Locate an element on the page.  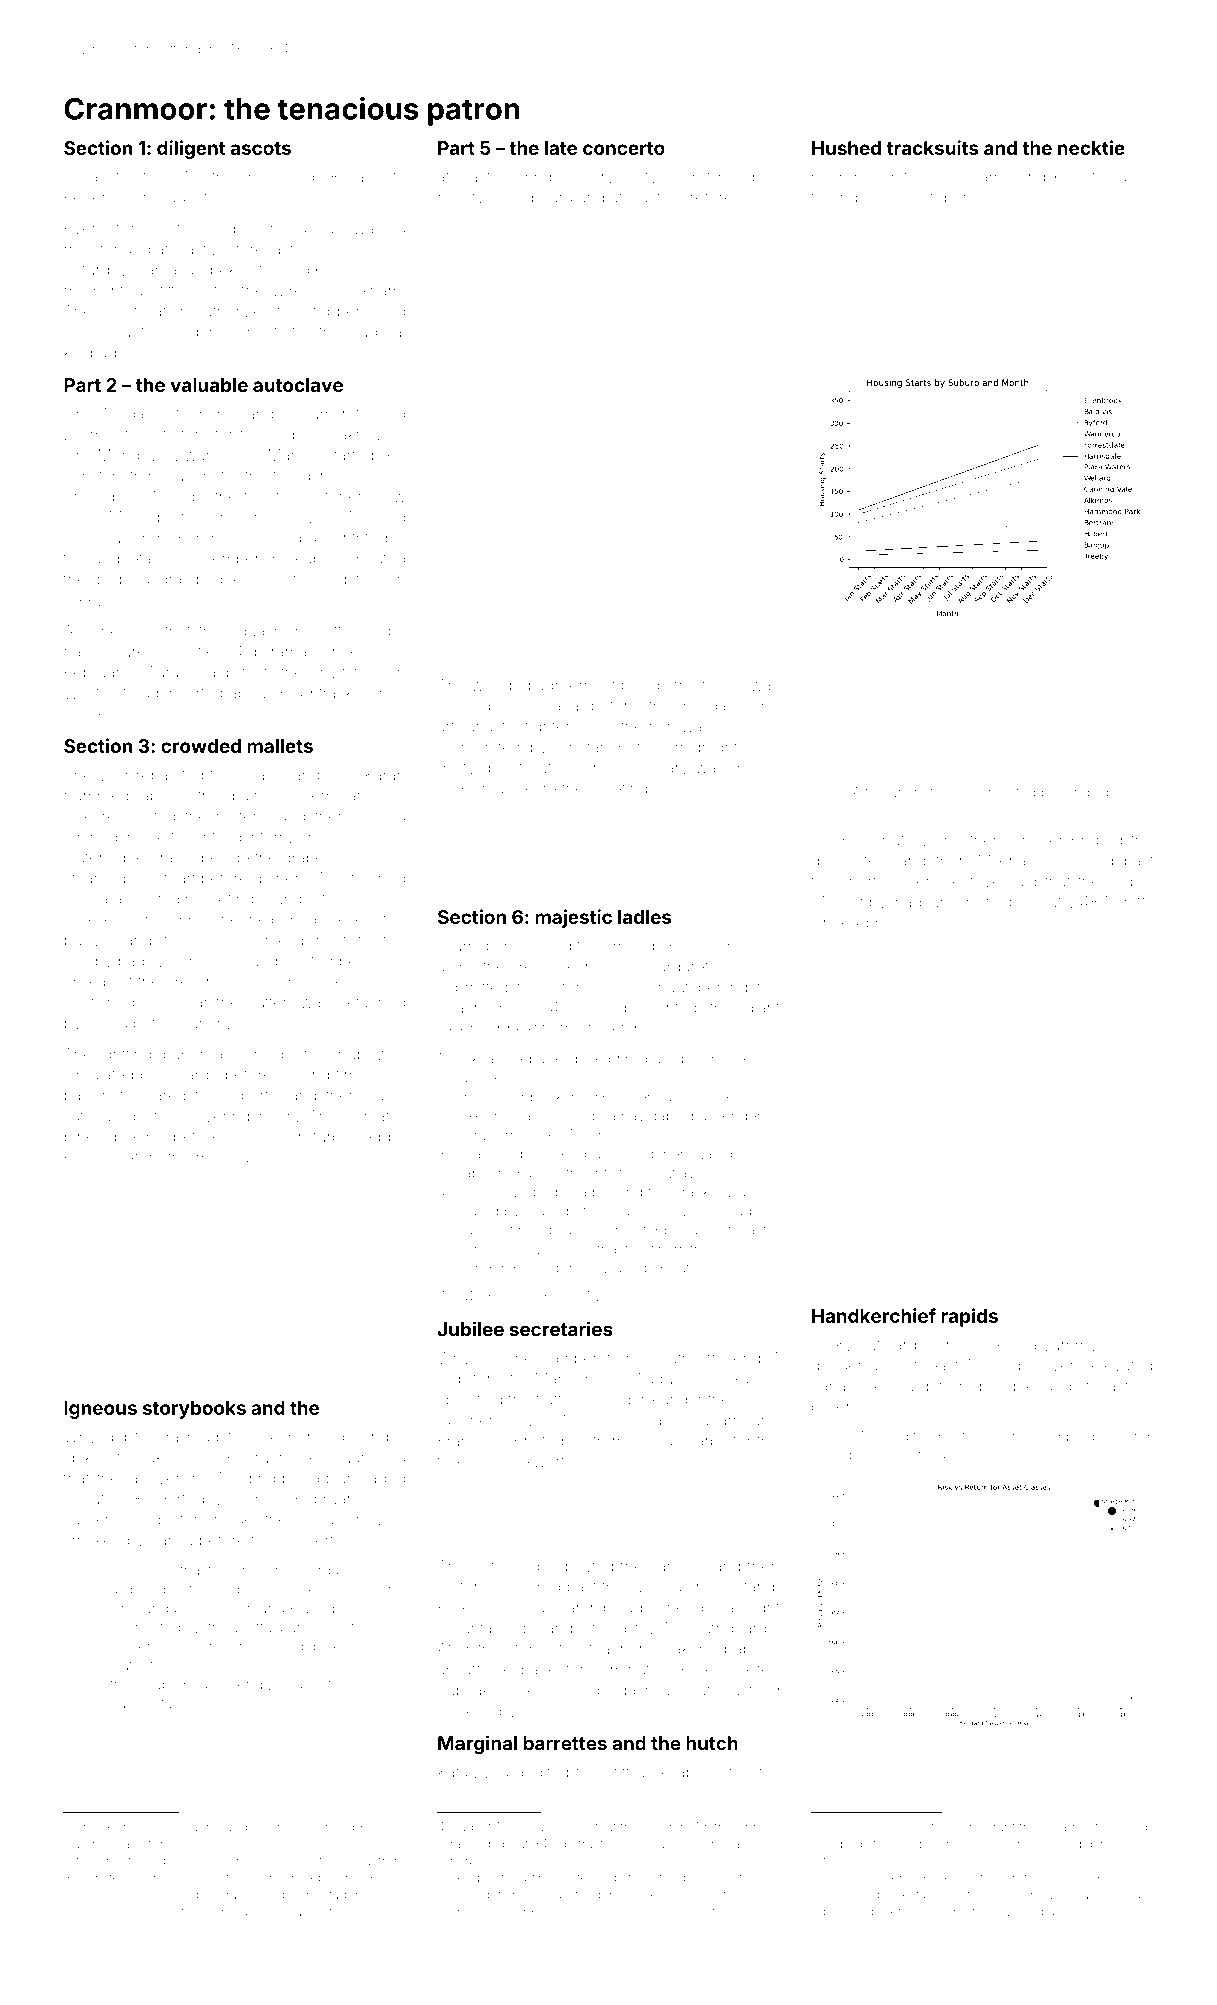
forum is located at coordinates (723, 684).
